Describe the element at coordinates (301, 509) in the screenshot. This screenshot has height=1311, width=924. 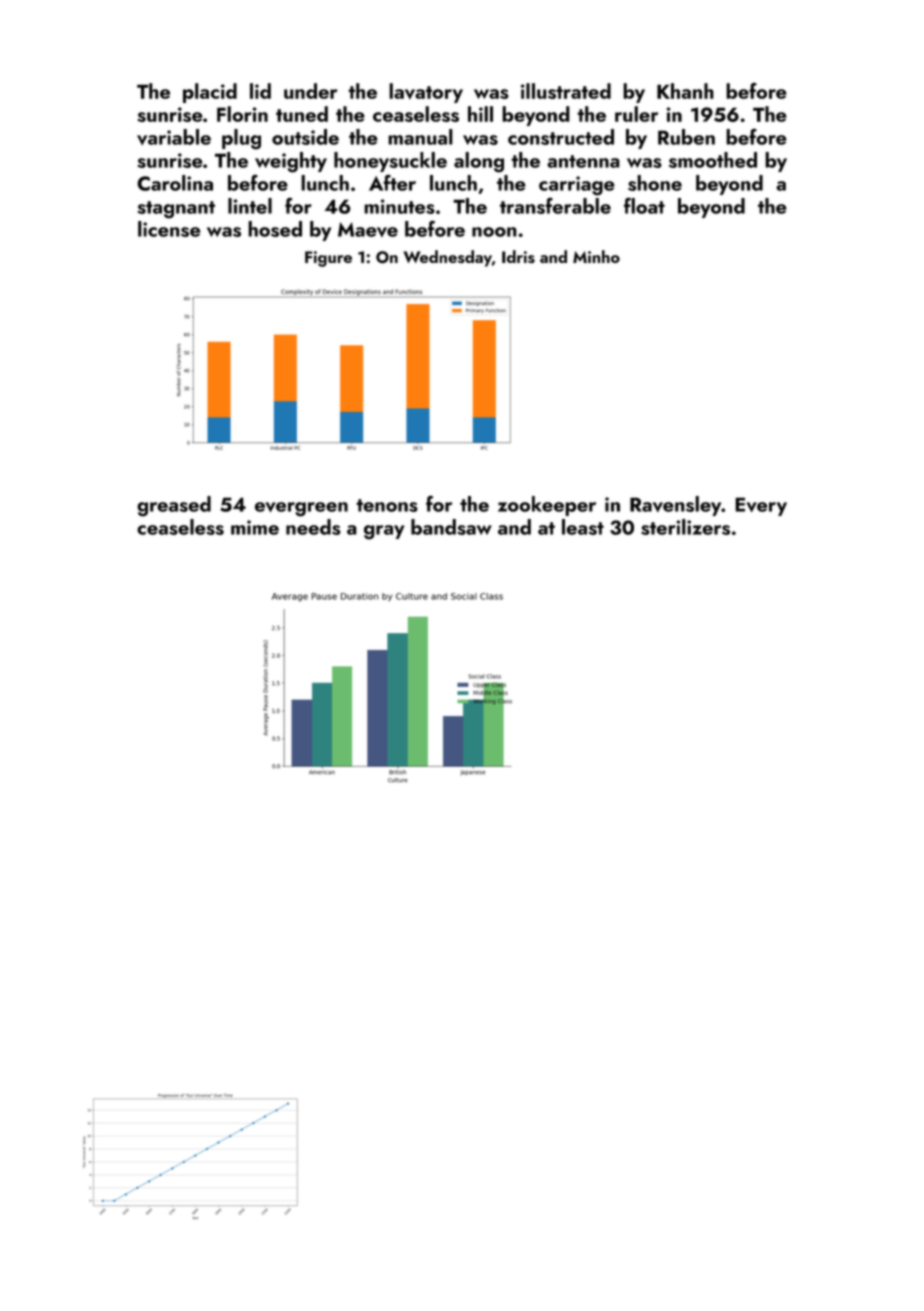
I see `evergreen` at that location.
